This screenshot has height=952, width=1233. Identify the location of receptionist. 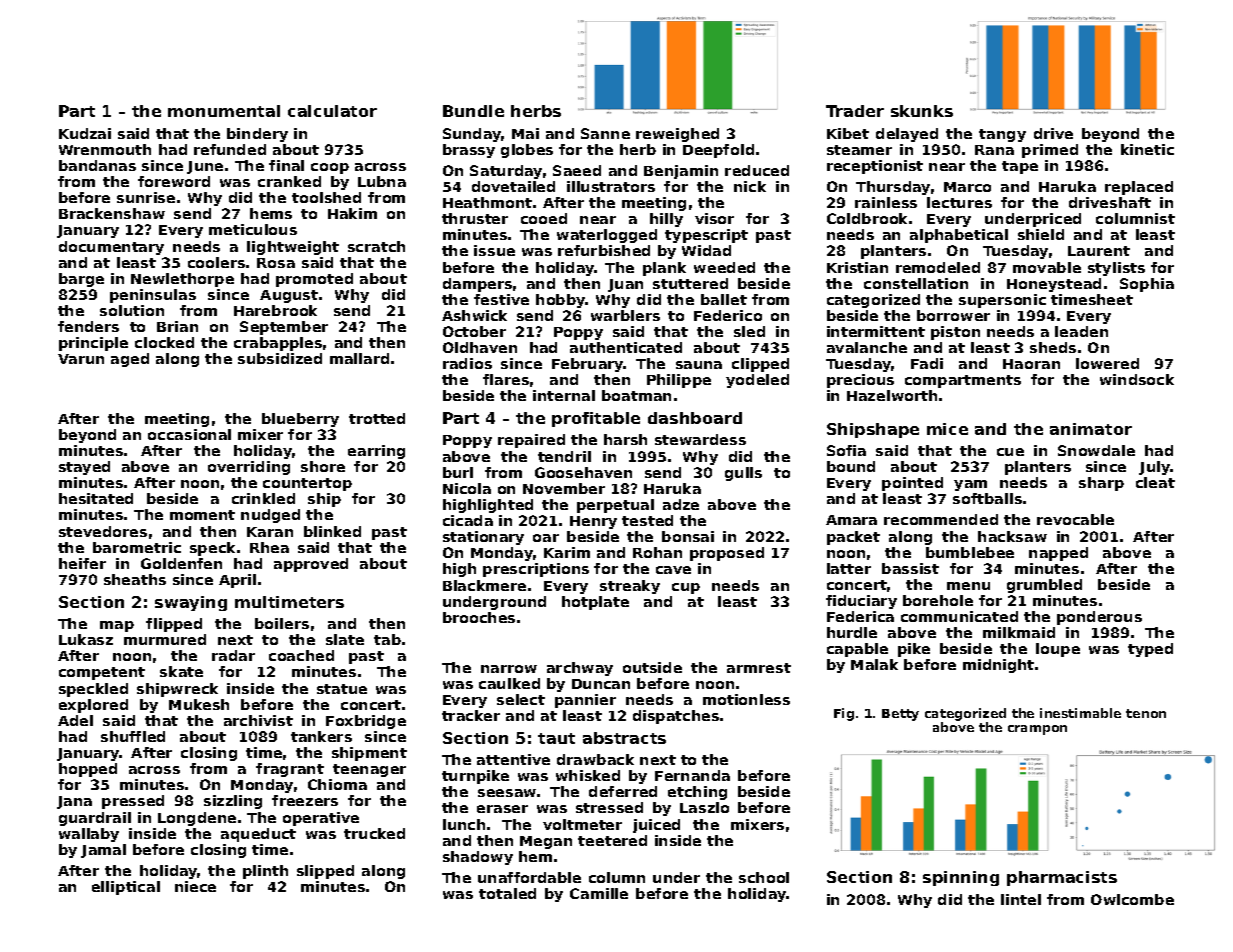
(875, 167).
